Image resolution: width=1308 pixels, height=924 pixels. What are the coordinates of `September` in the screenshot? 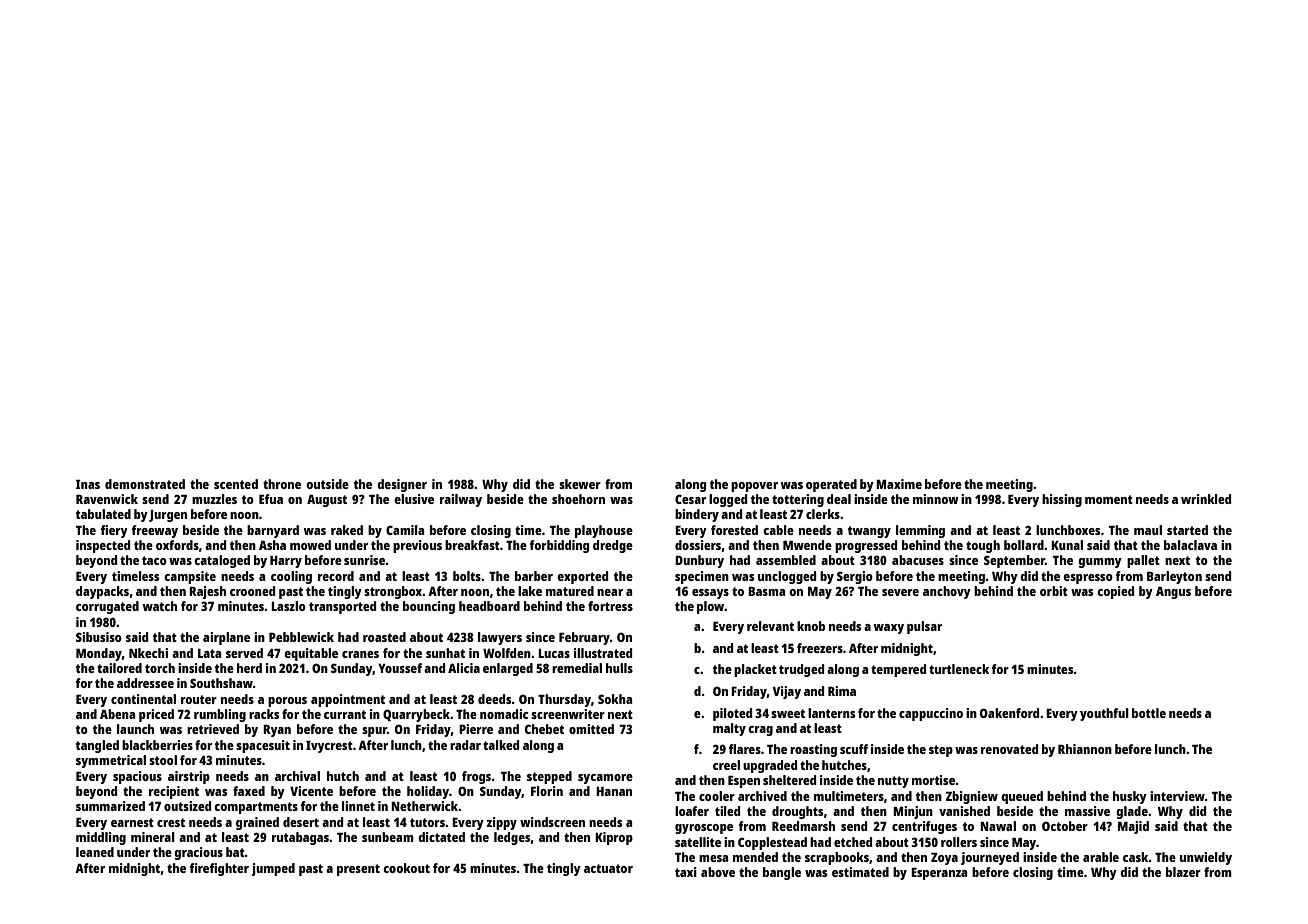 It's located at (1014, 561).
